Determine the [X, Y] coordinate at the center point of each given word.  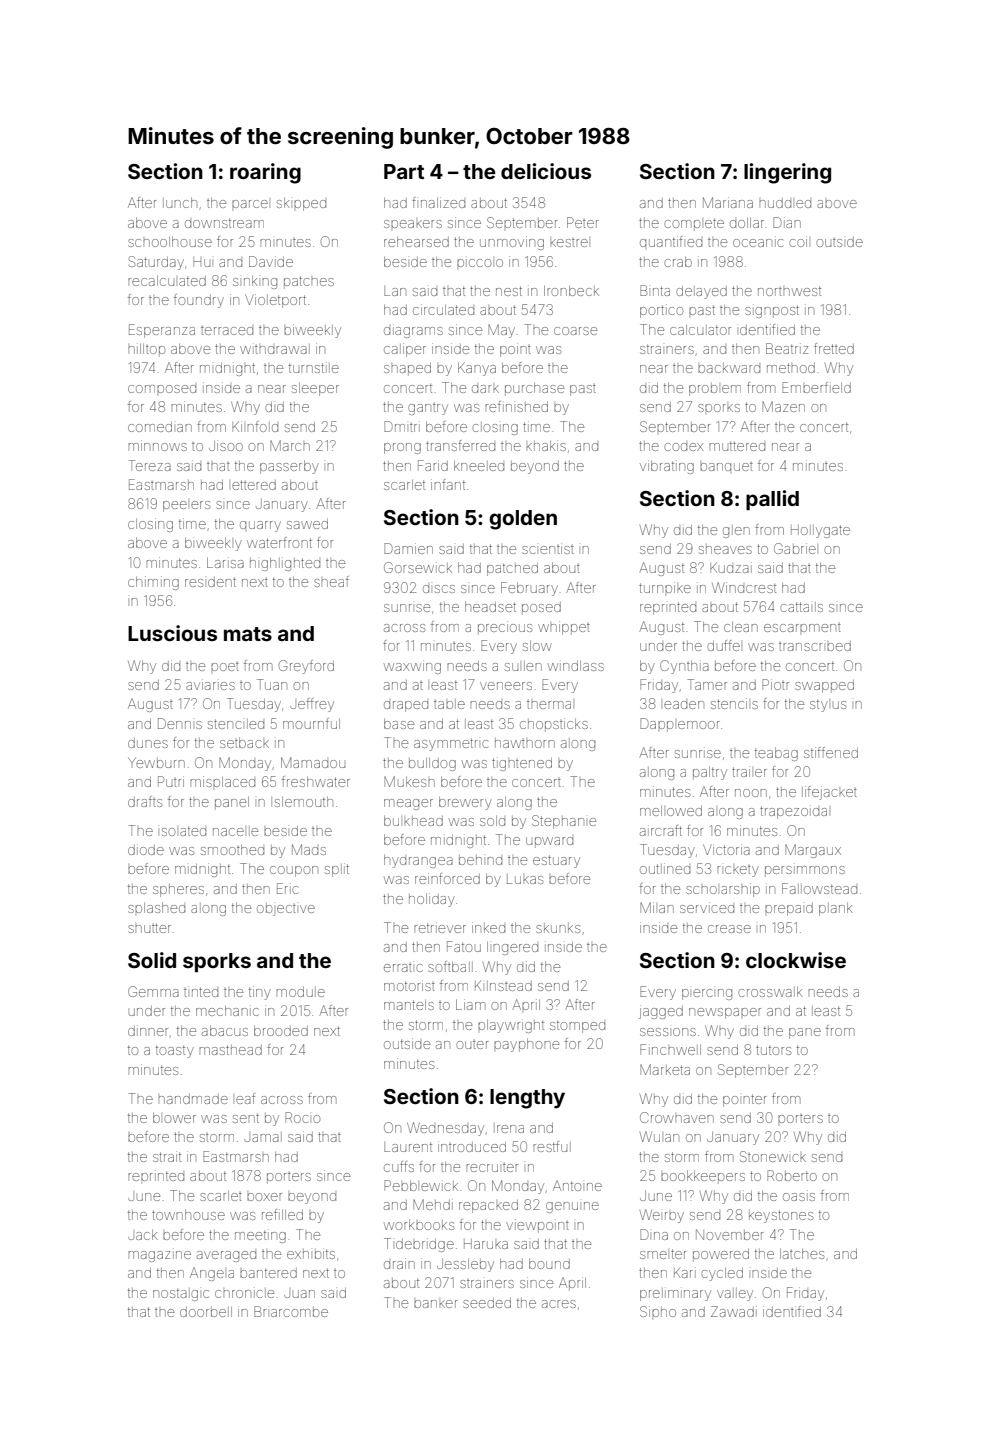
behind [480, 860]
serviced [707, 909]
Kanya [477, 369]
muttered [737, 446]
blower [174, 1118]
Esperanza [162, 331]
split [337, 870]
